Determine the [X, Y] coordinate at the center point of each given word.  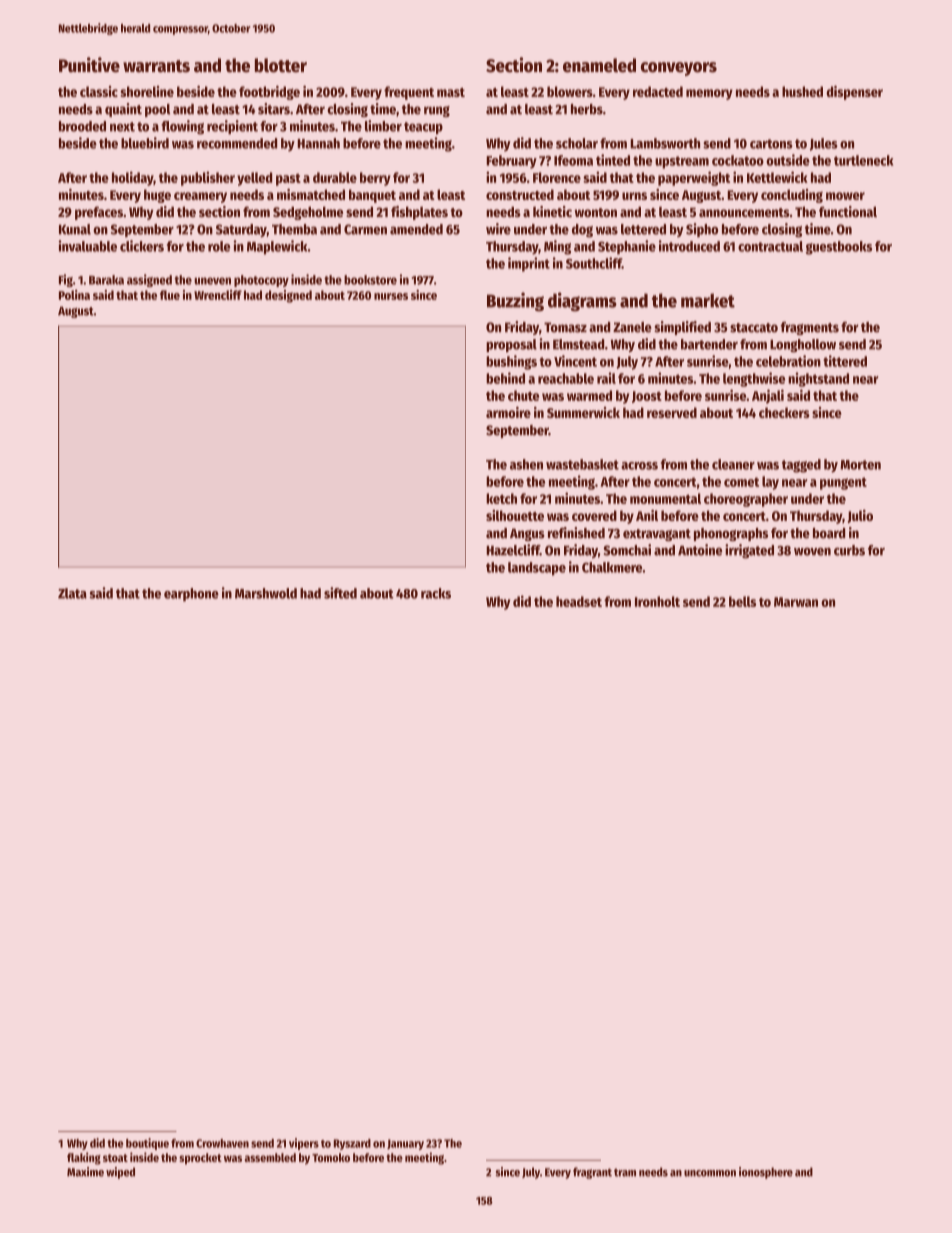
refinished [576, 533]
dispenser [854, 93]
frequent [409, 93]
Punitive [89, 65]
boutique [147, 1144]
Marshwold [266, 593]
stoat [115, 1158]
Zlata [72, 593]
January [405, 1144]
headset [579, 601]
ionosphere [766, 1173]
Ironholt [657, 601]
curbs [849, 550]
